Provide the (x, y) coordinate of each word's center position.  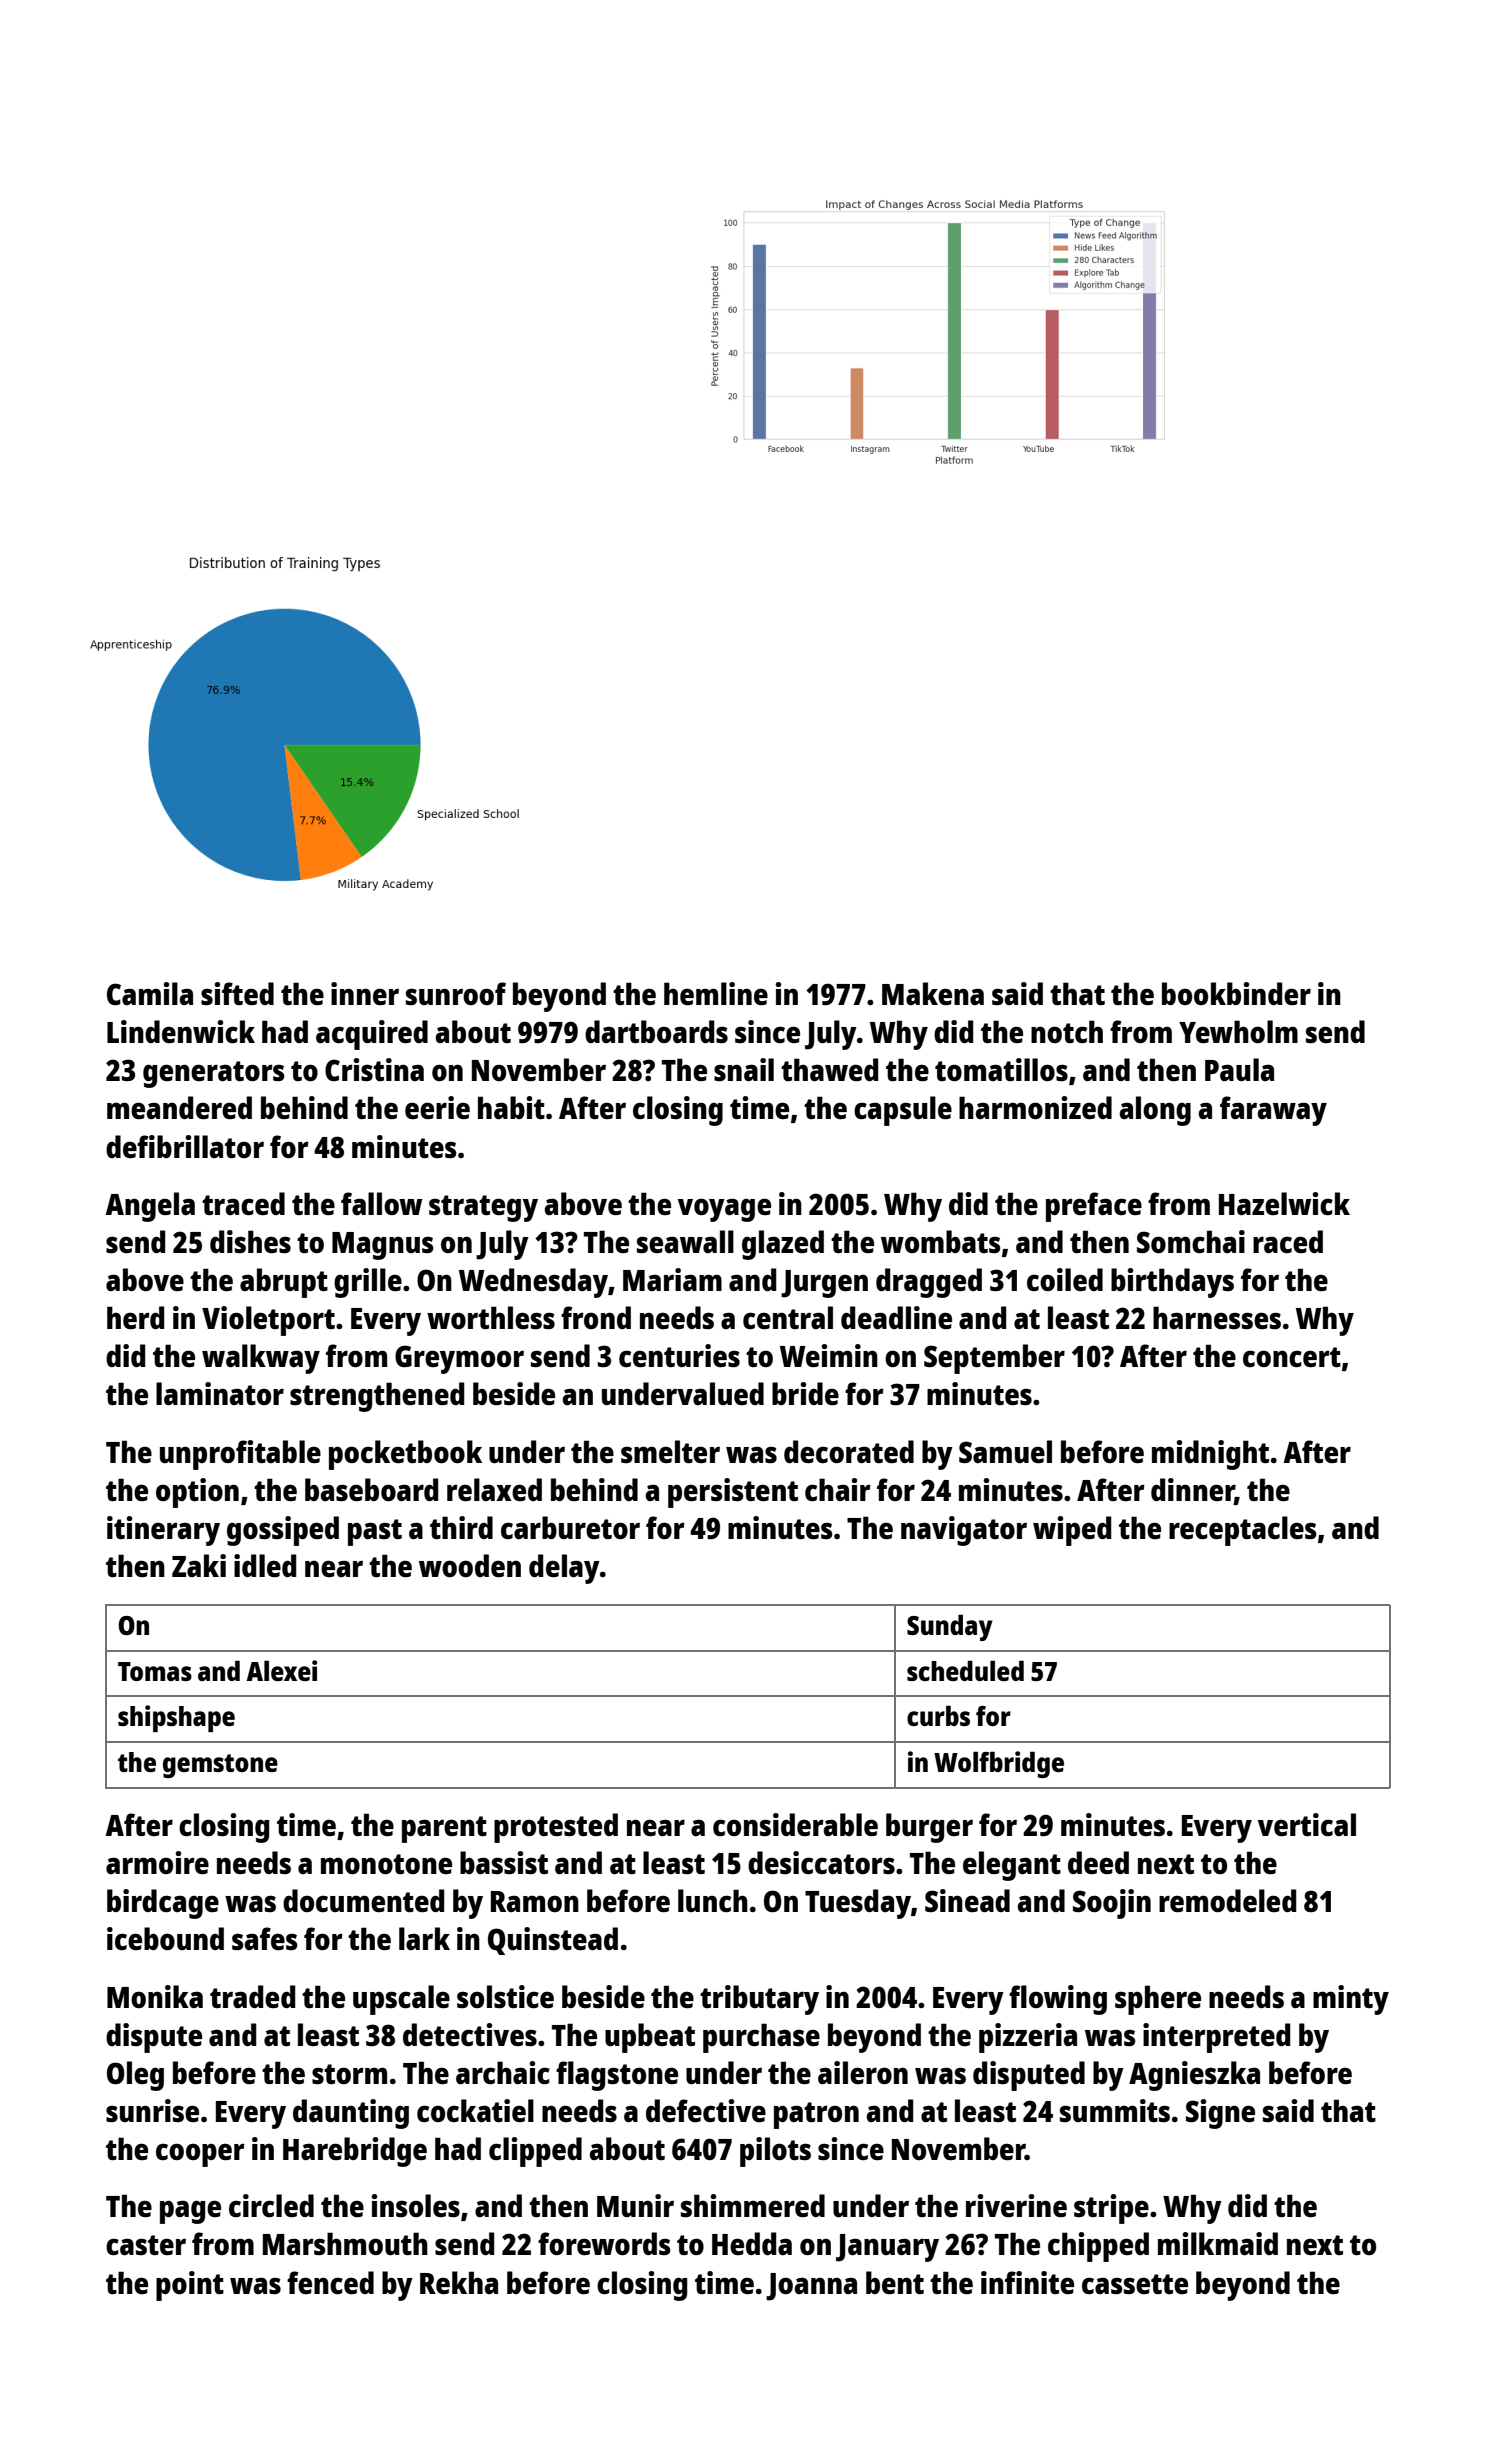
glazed (783, 1245)
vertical (1307, 1825)
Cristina (374, 1070)
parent (444, 1829)
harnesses (1217, 1318)
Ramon (535, 1901)
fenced (330, 2283)
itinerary (163, 1531)
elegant (1012, 1866)
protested (556, 1828)
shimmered (753, 2206)
